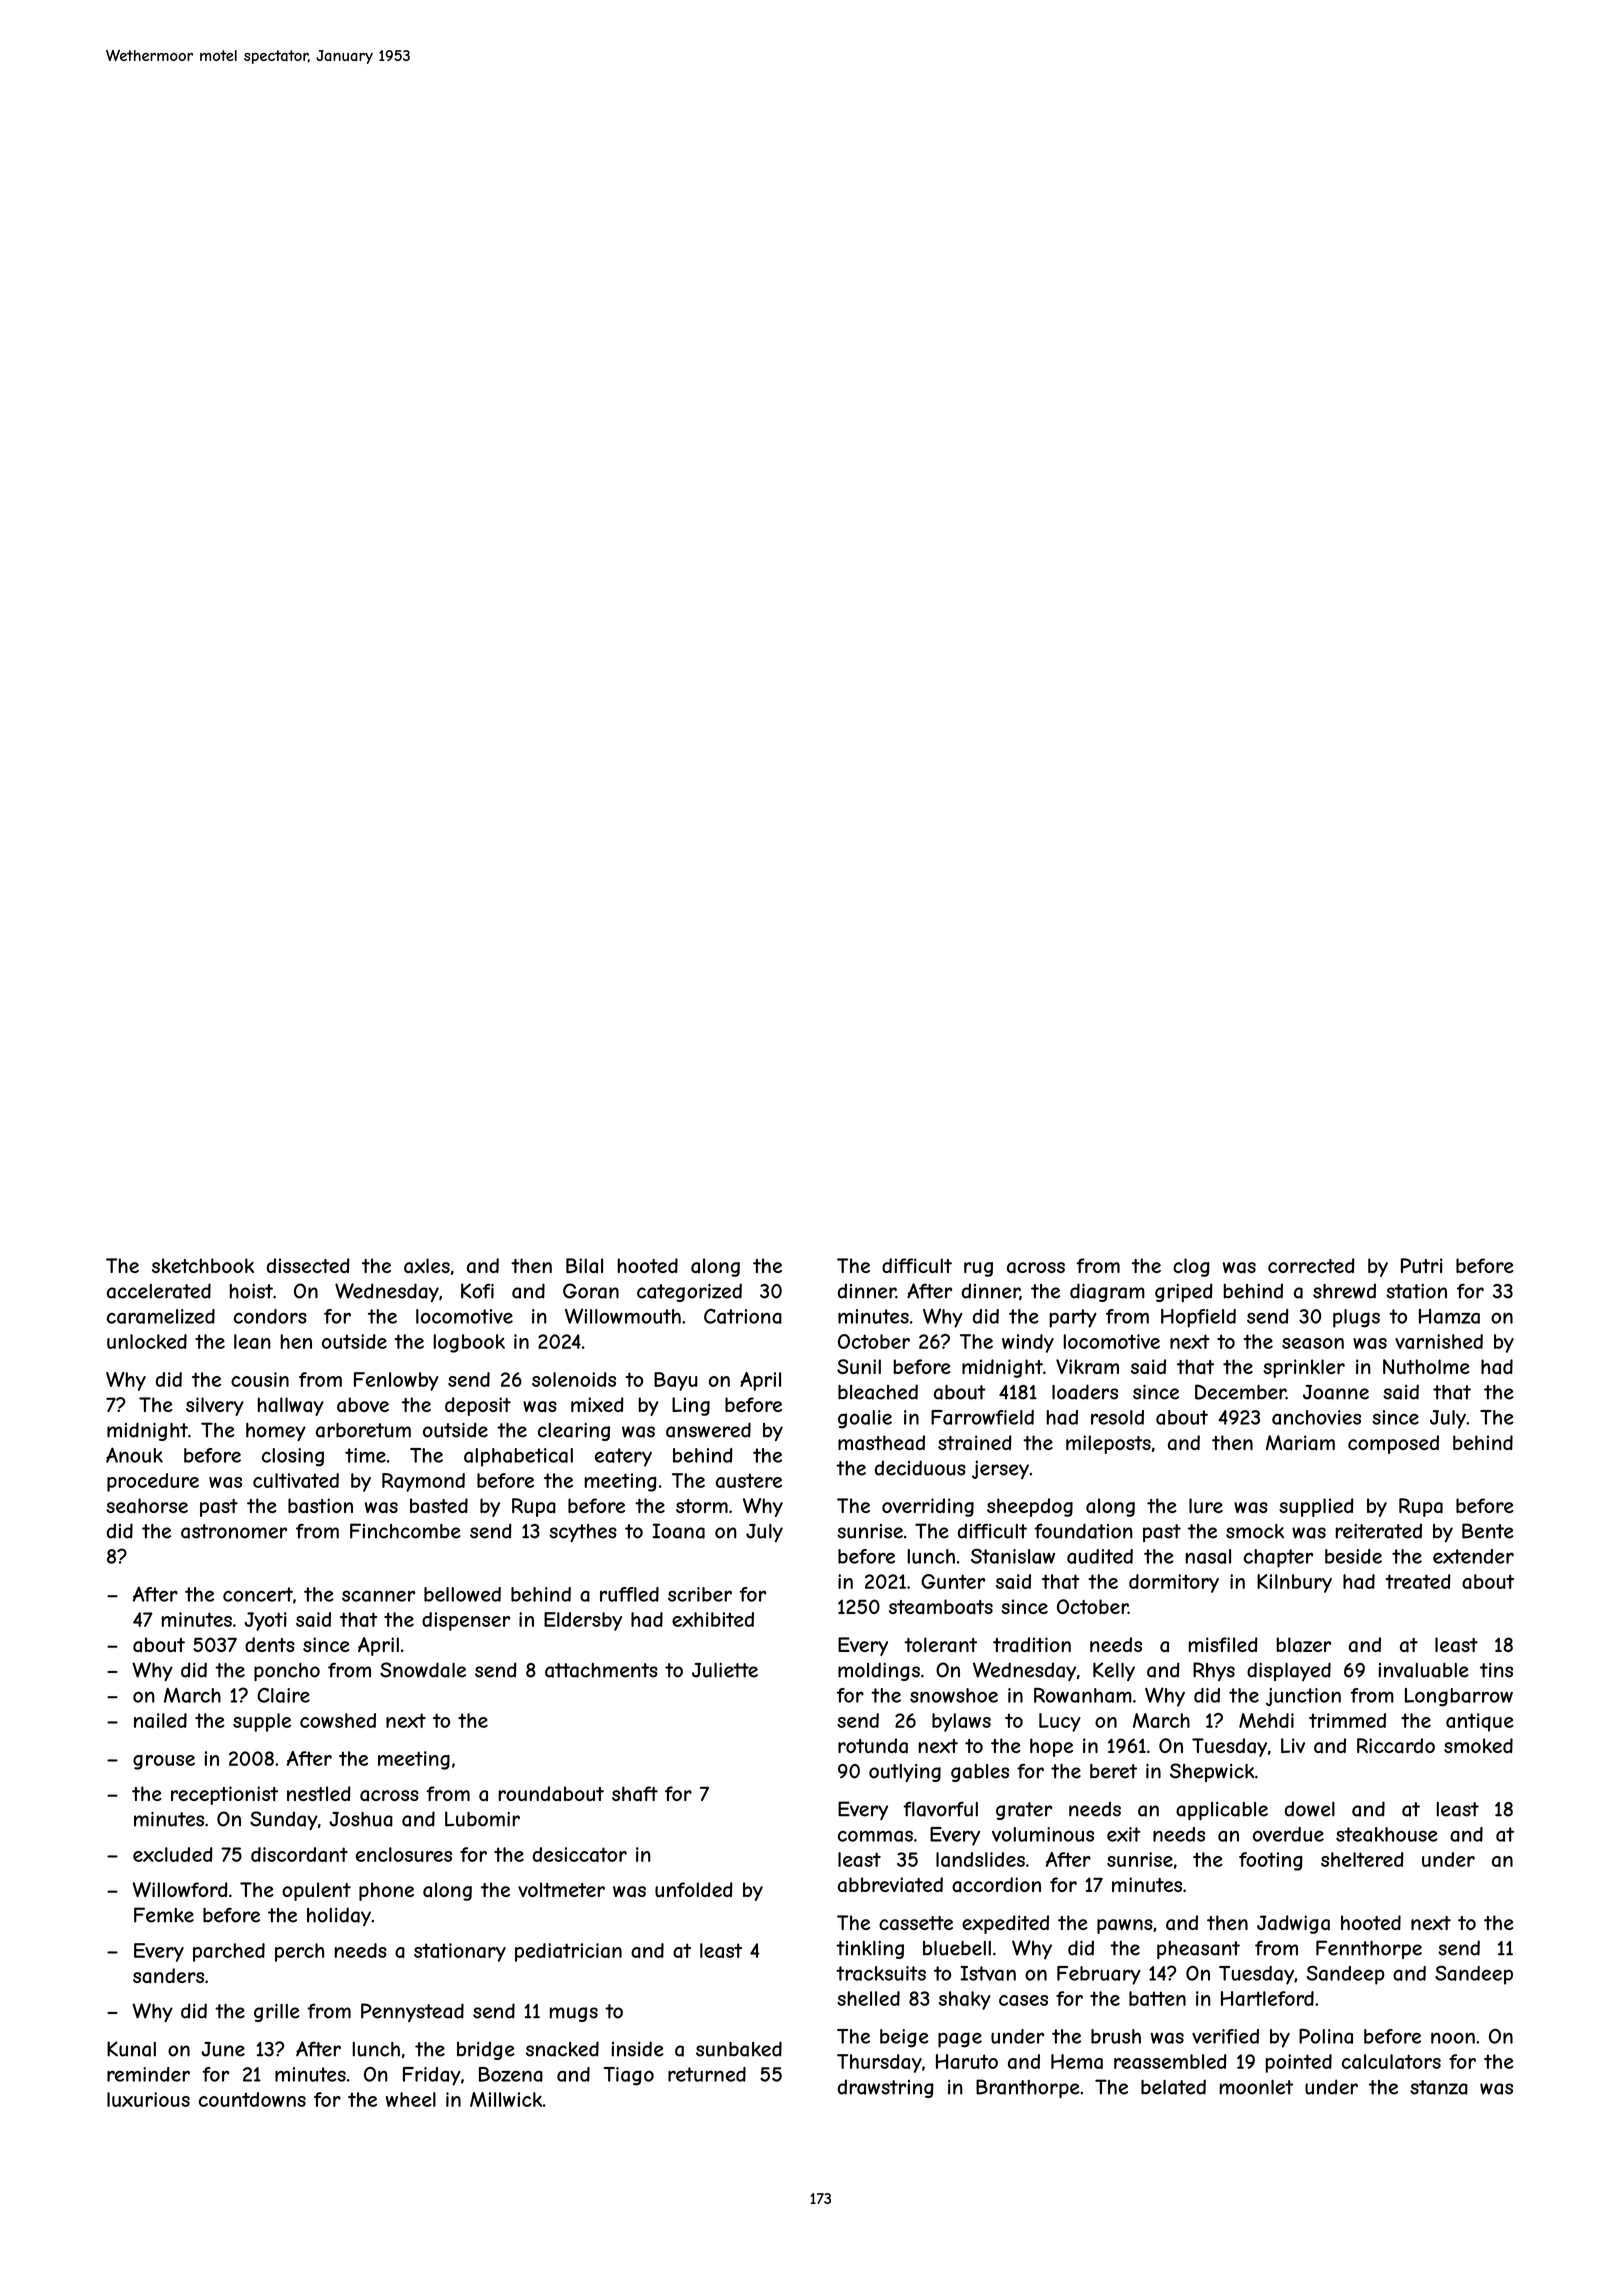  I want to click on solenoids, so click(574, 1379).
